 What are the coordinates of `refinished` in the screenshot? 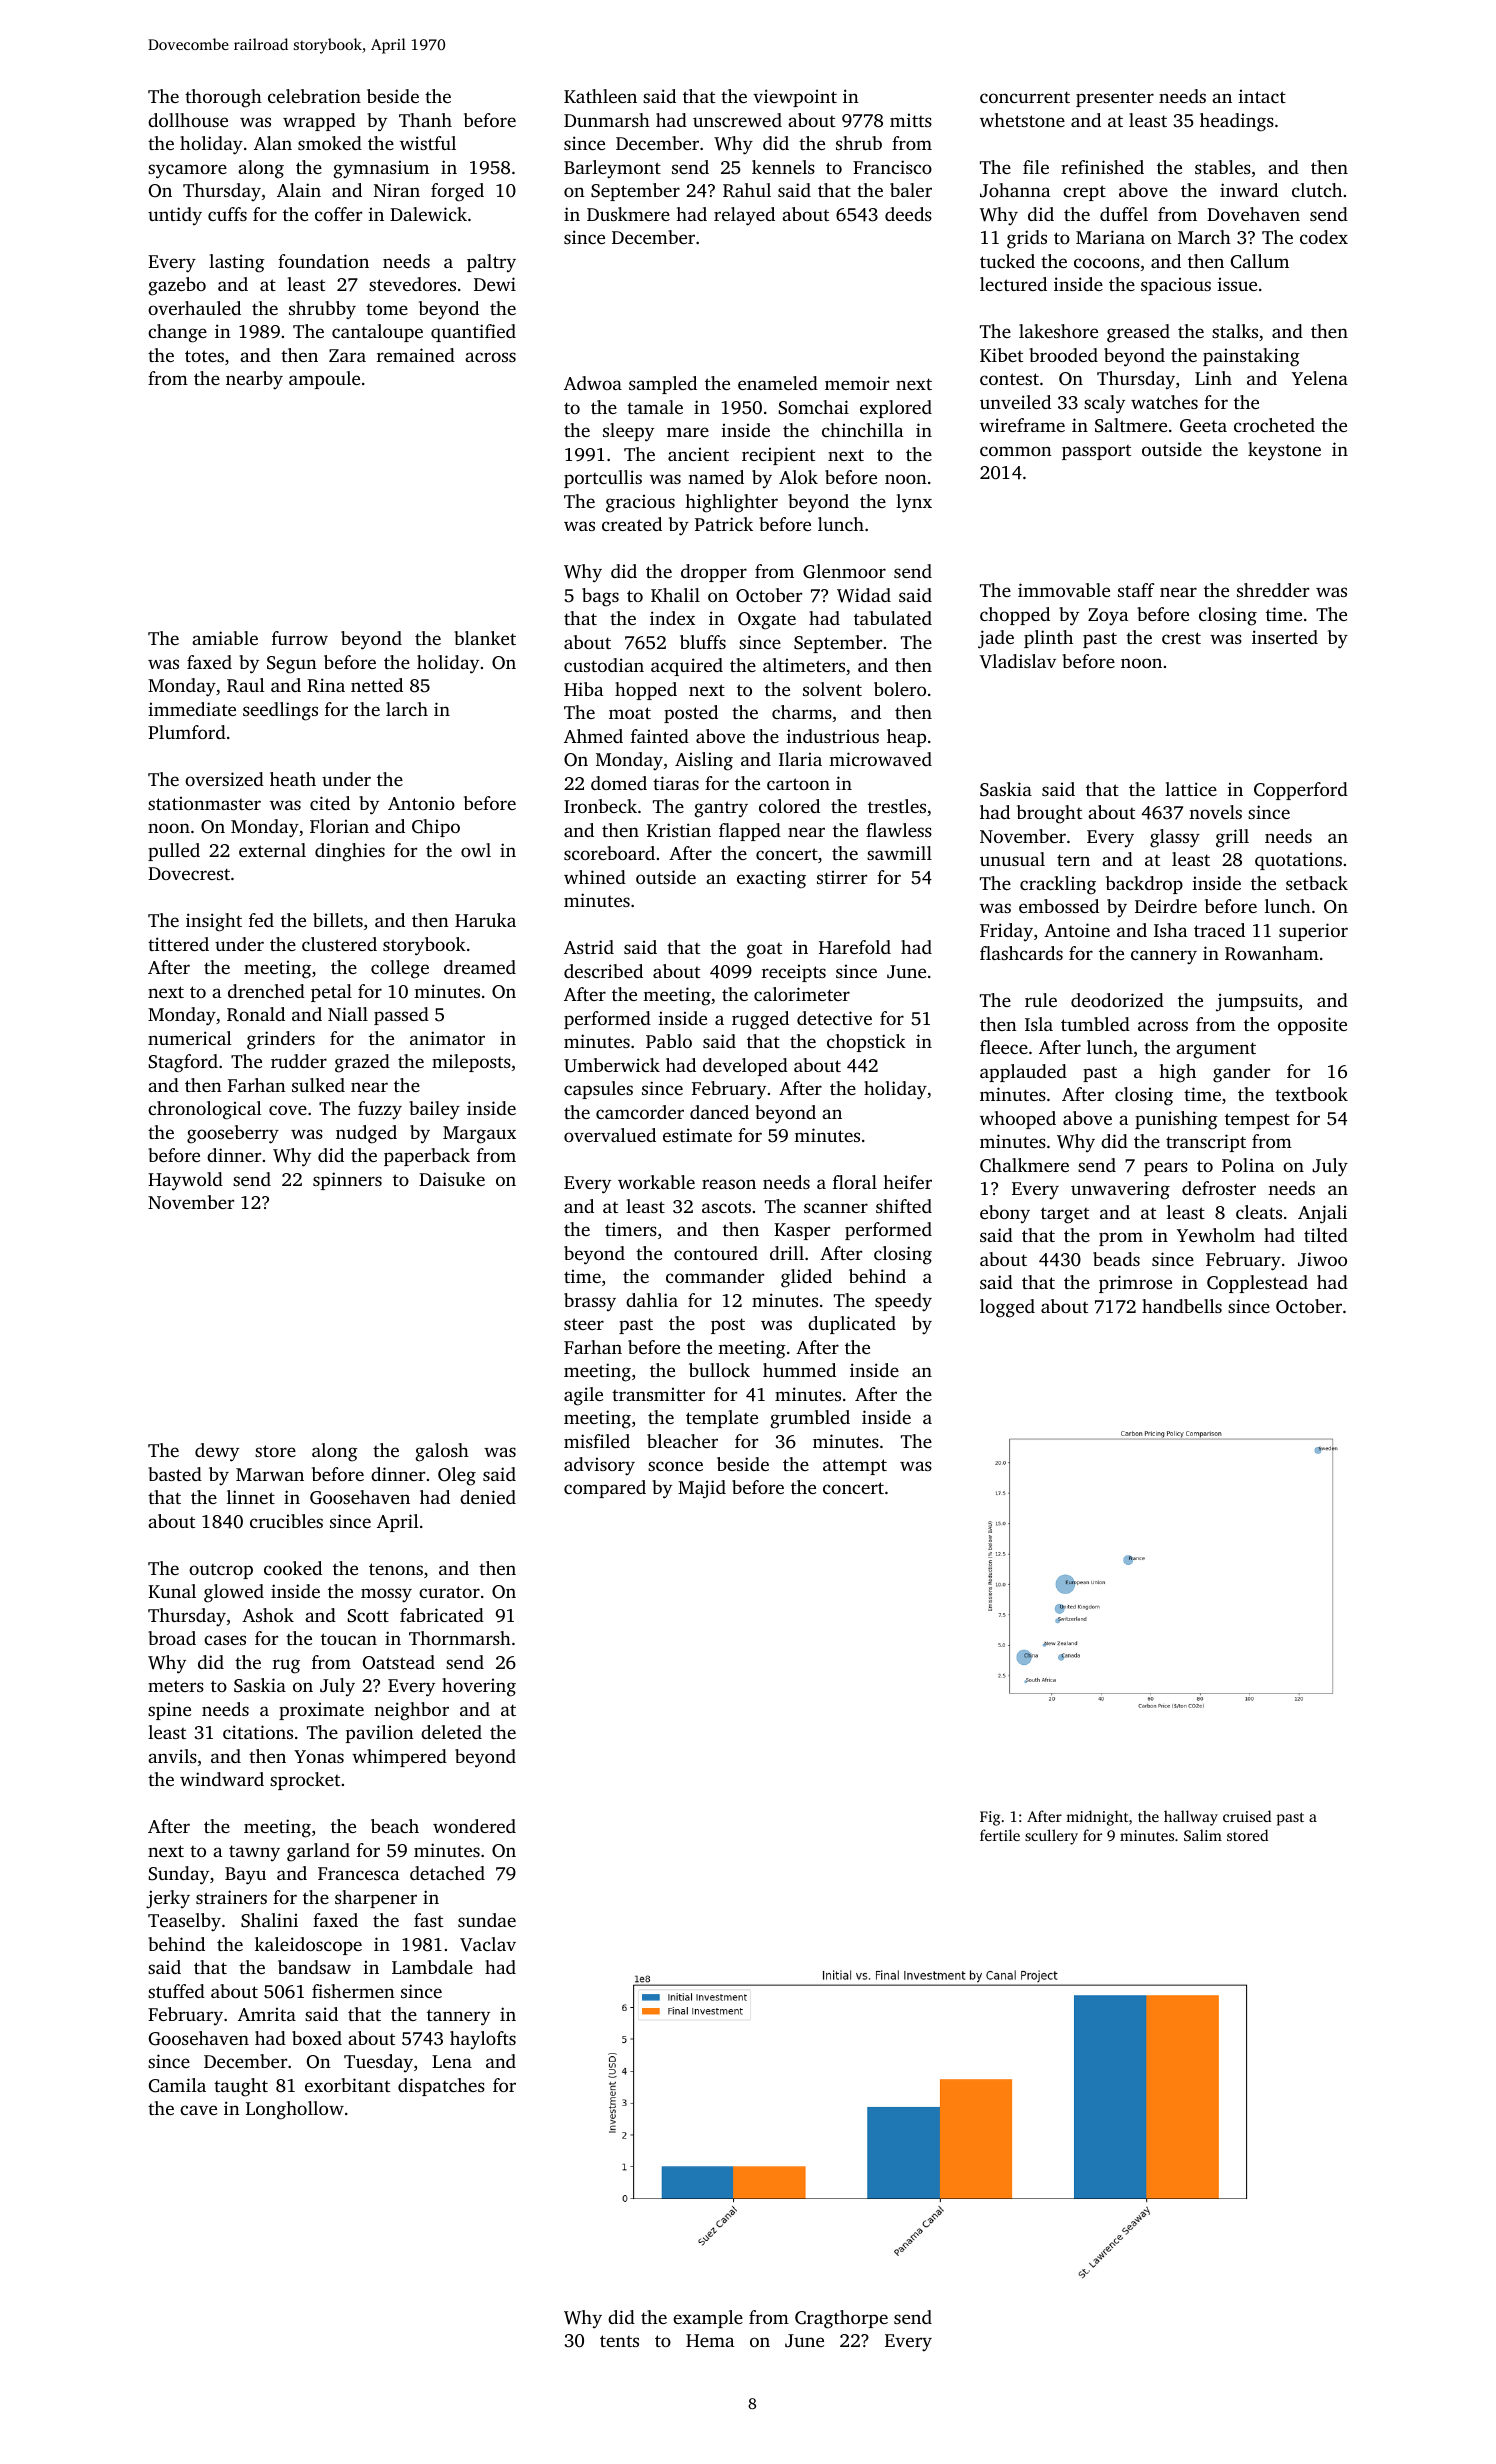 It's located at (1102, 167).
